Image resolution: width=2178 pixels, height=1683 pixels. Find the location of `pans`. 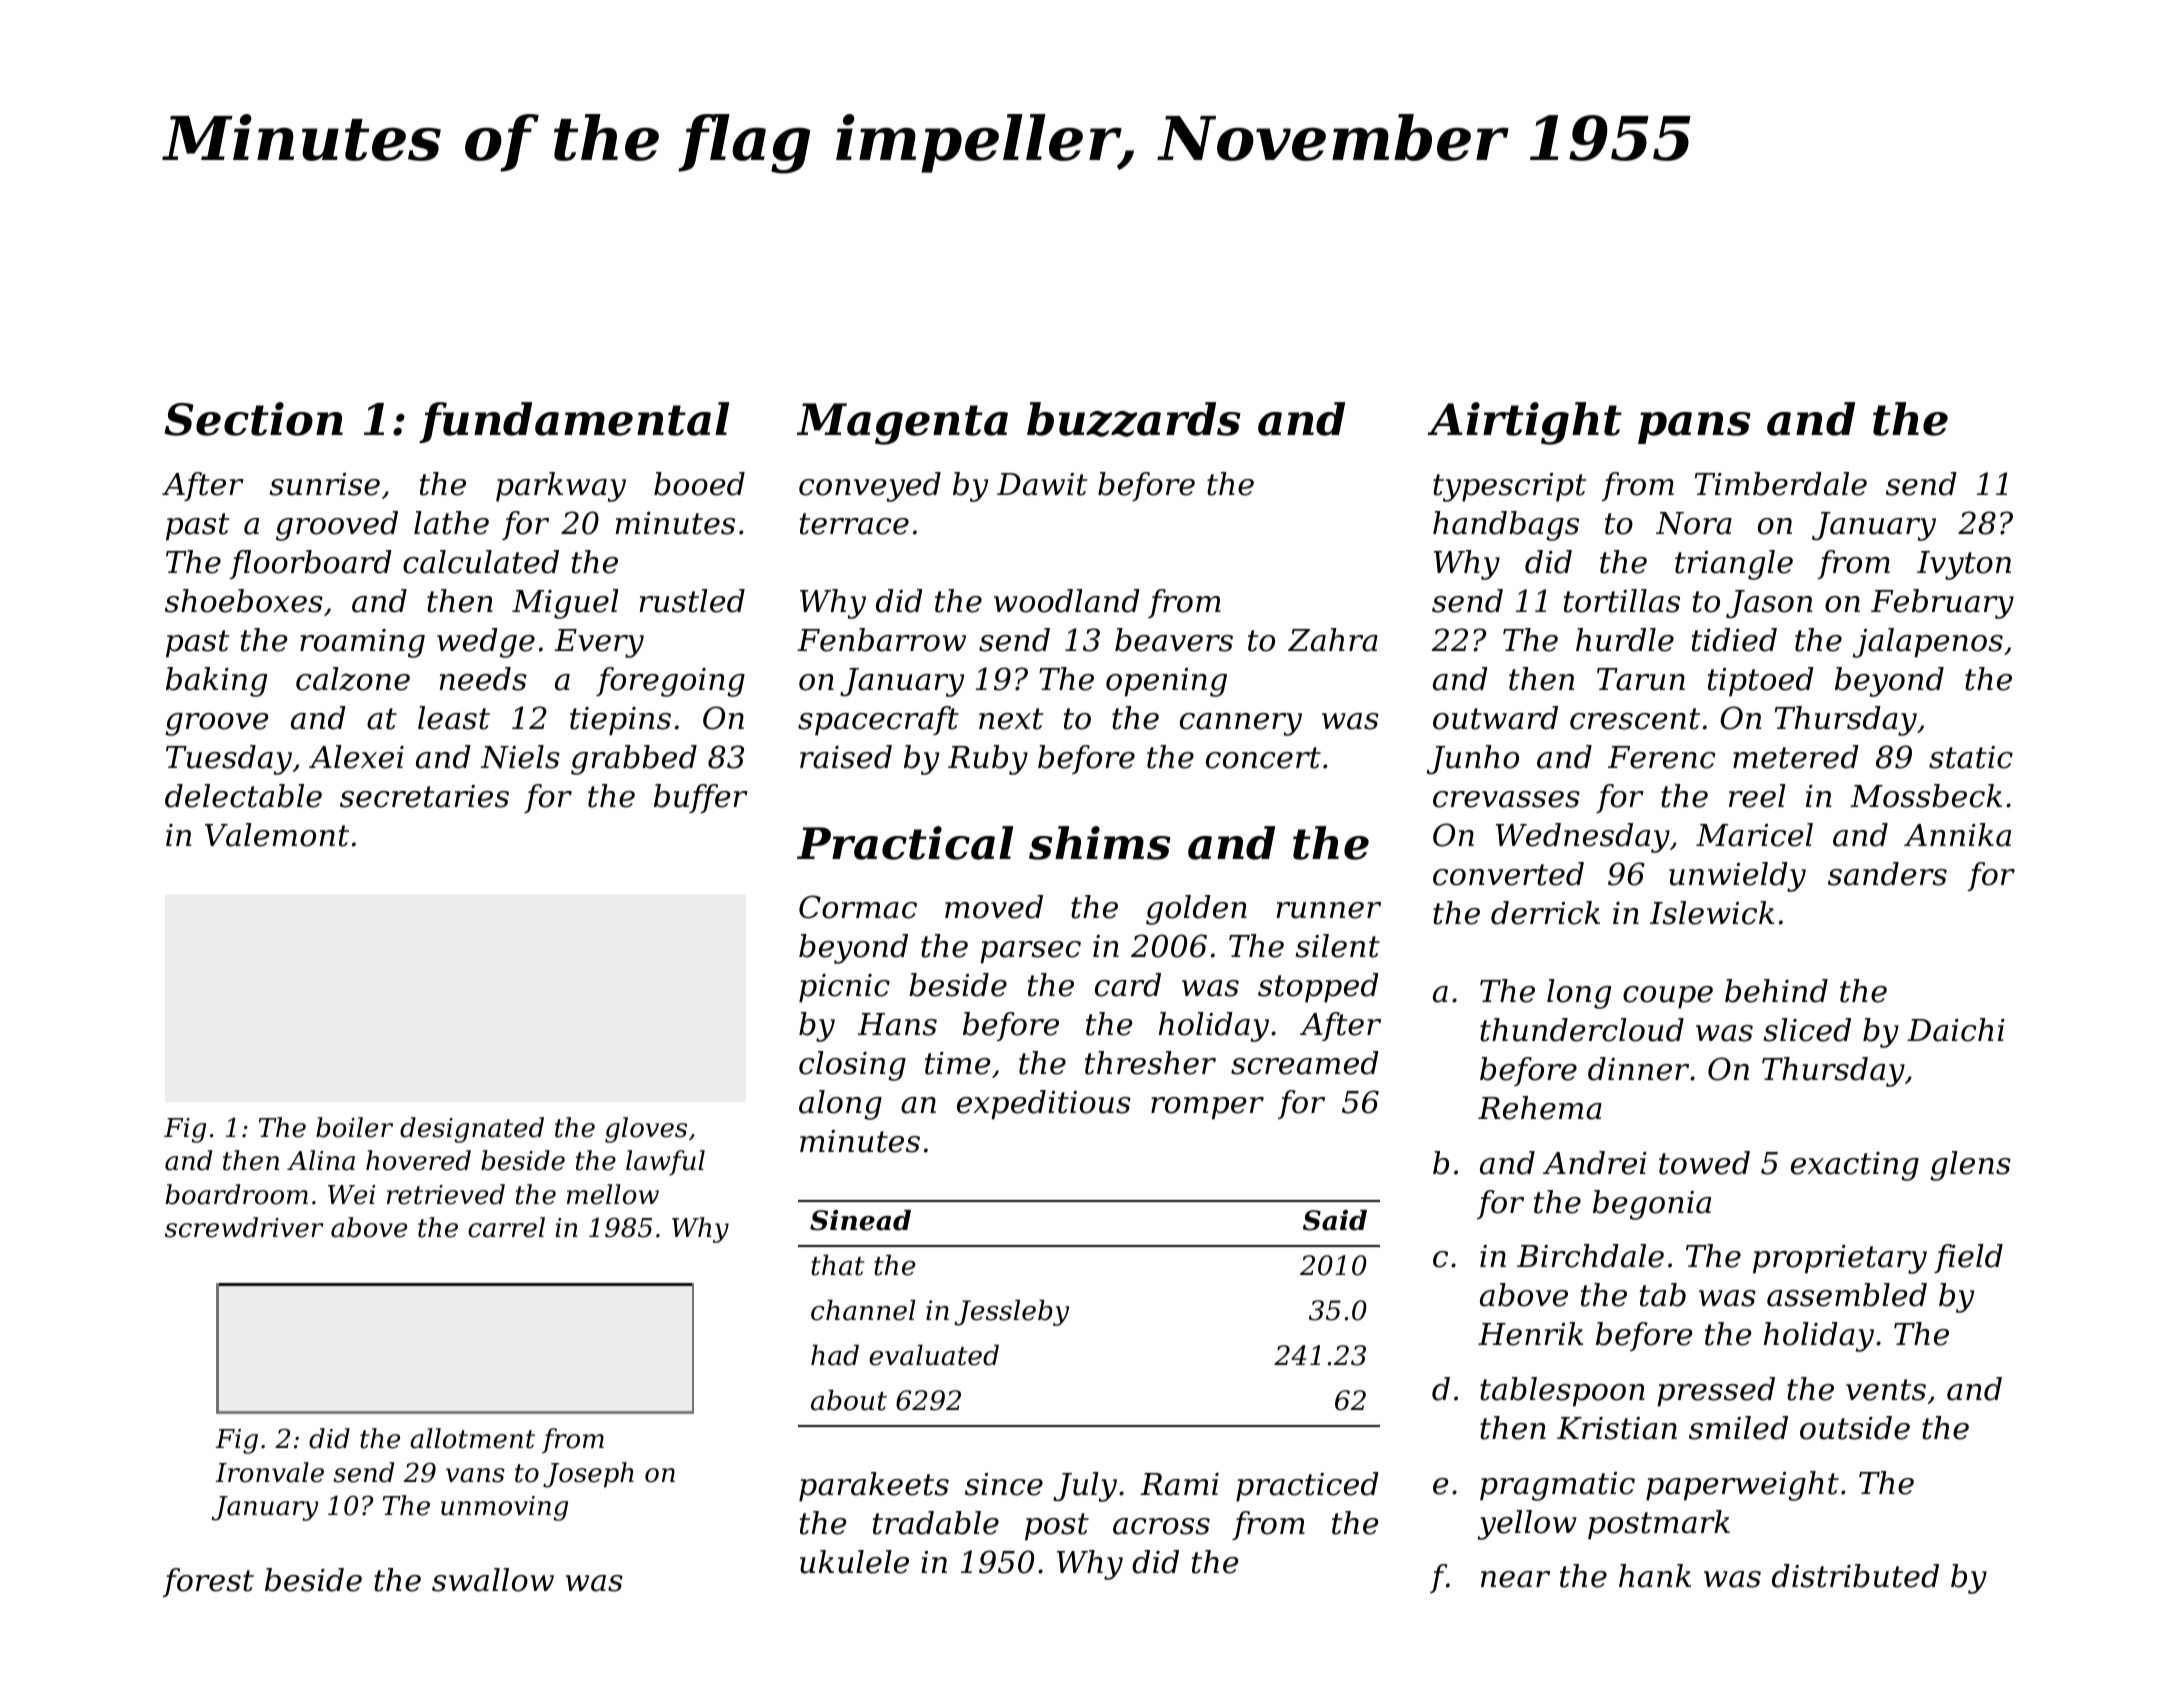

pans is located at coordinates (1694, 428).
